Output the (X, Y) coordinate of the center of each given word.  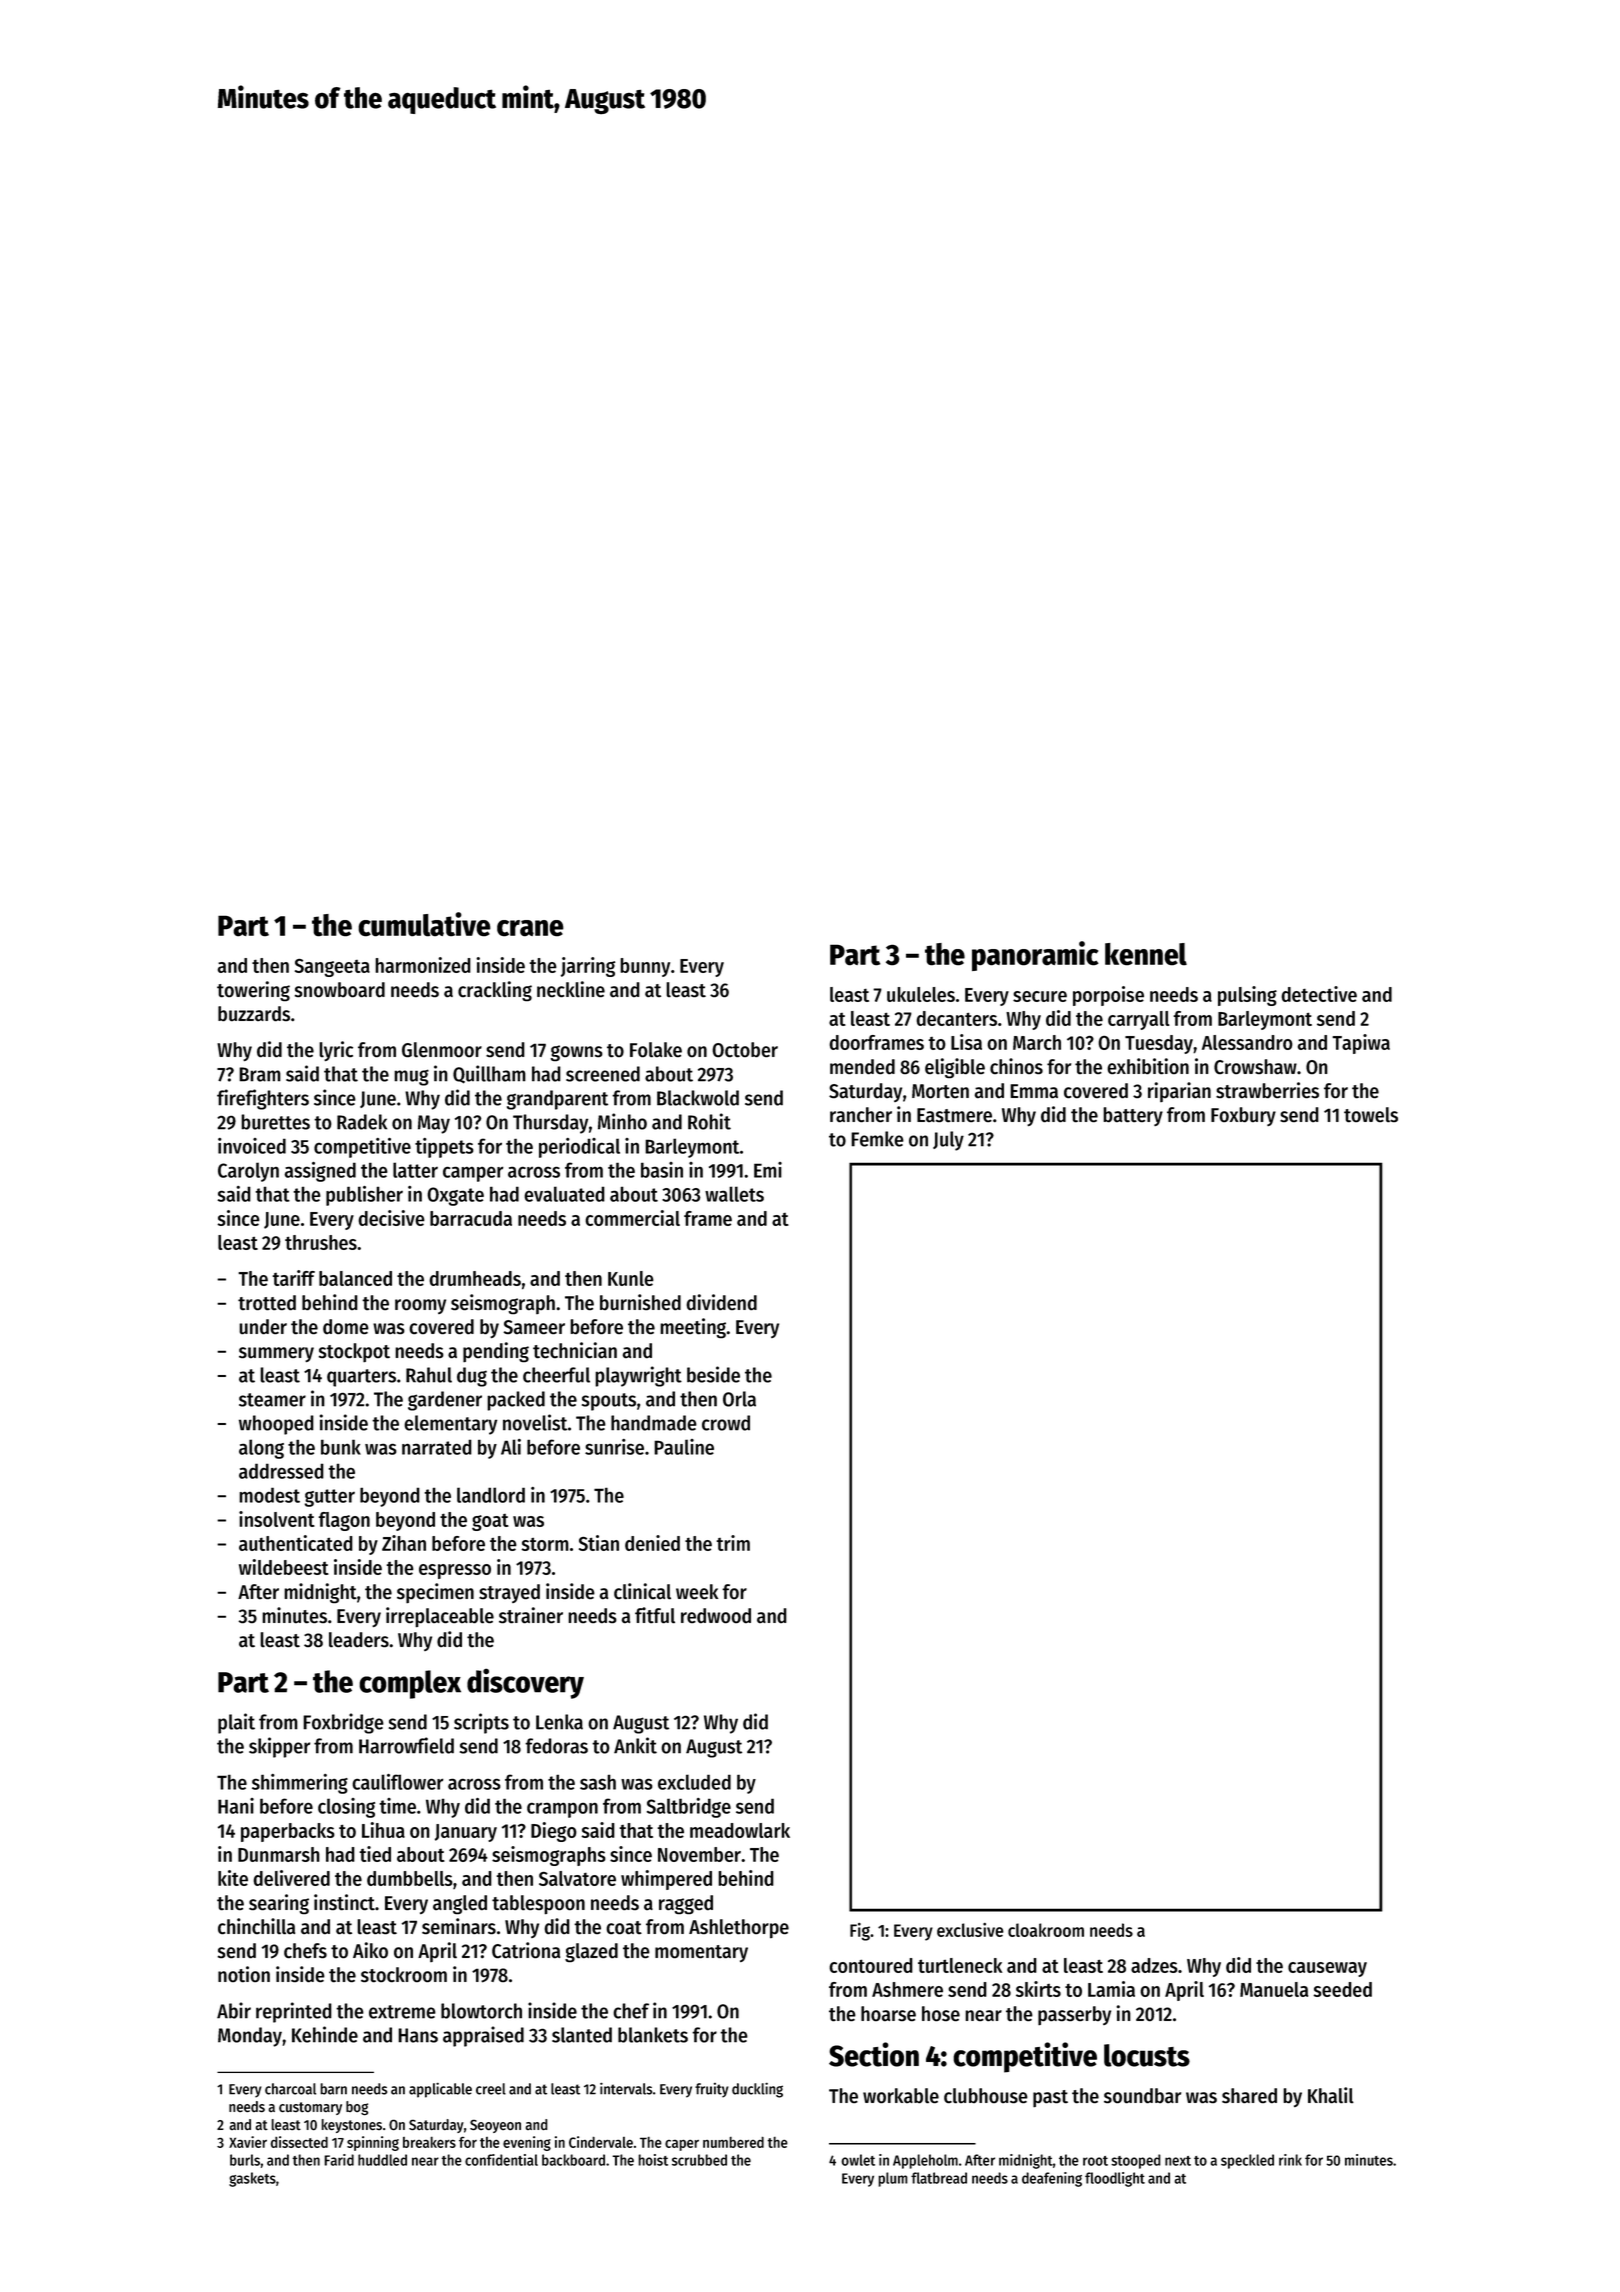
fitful (655, 1615)
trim (733, 1543)
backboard (573, 2160)
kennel (1146, 954)
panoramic (1035, 956)
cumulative (424, 924)
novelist (535, 1422)
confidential (501, 2160)
